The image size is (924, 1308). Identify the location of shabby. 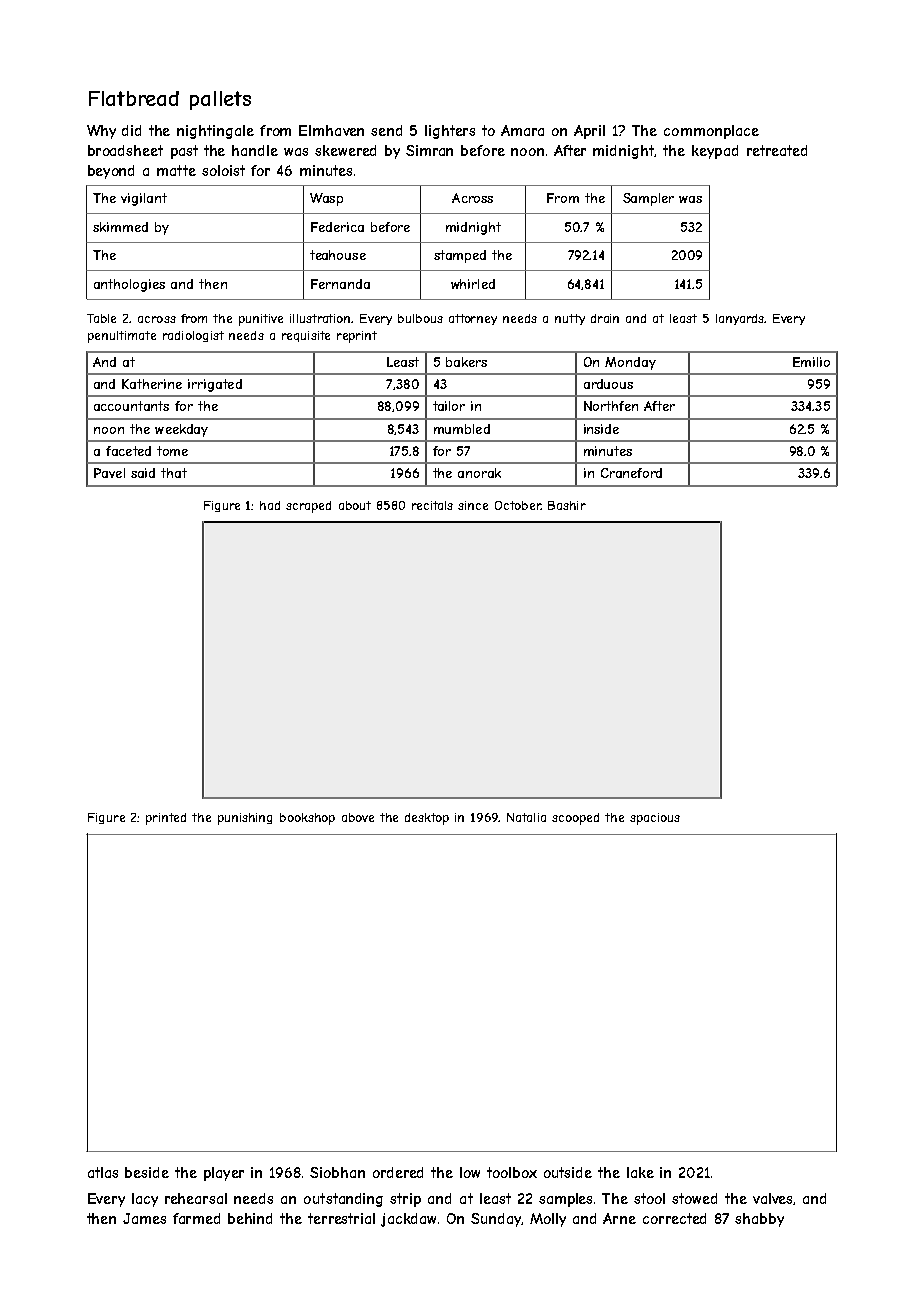
(759, 1220).
